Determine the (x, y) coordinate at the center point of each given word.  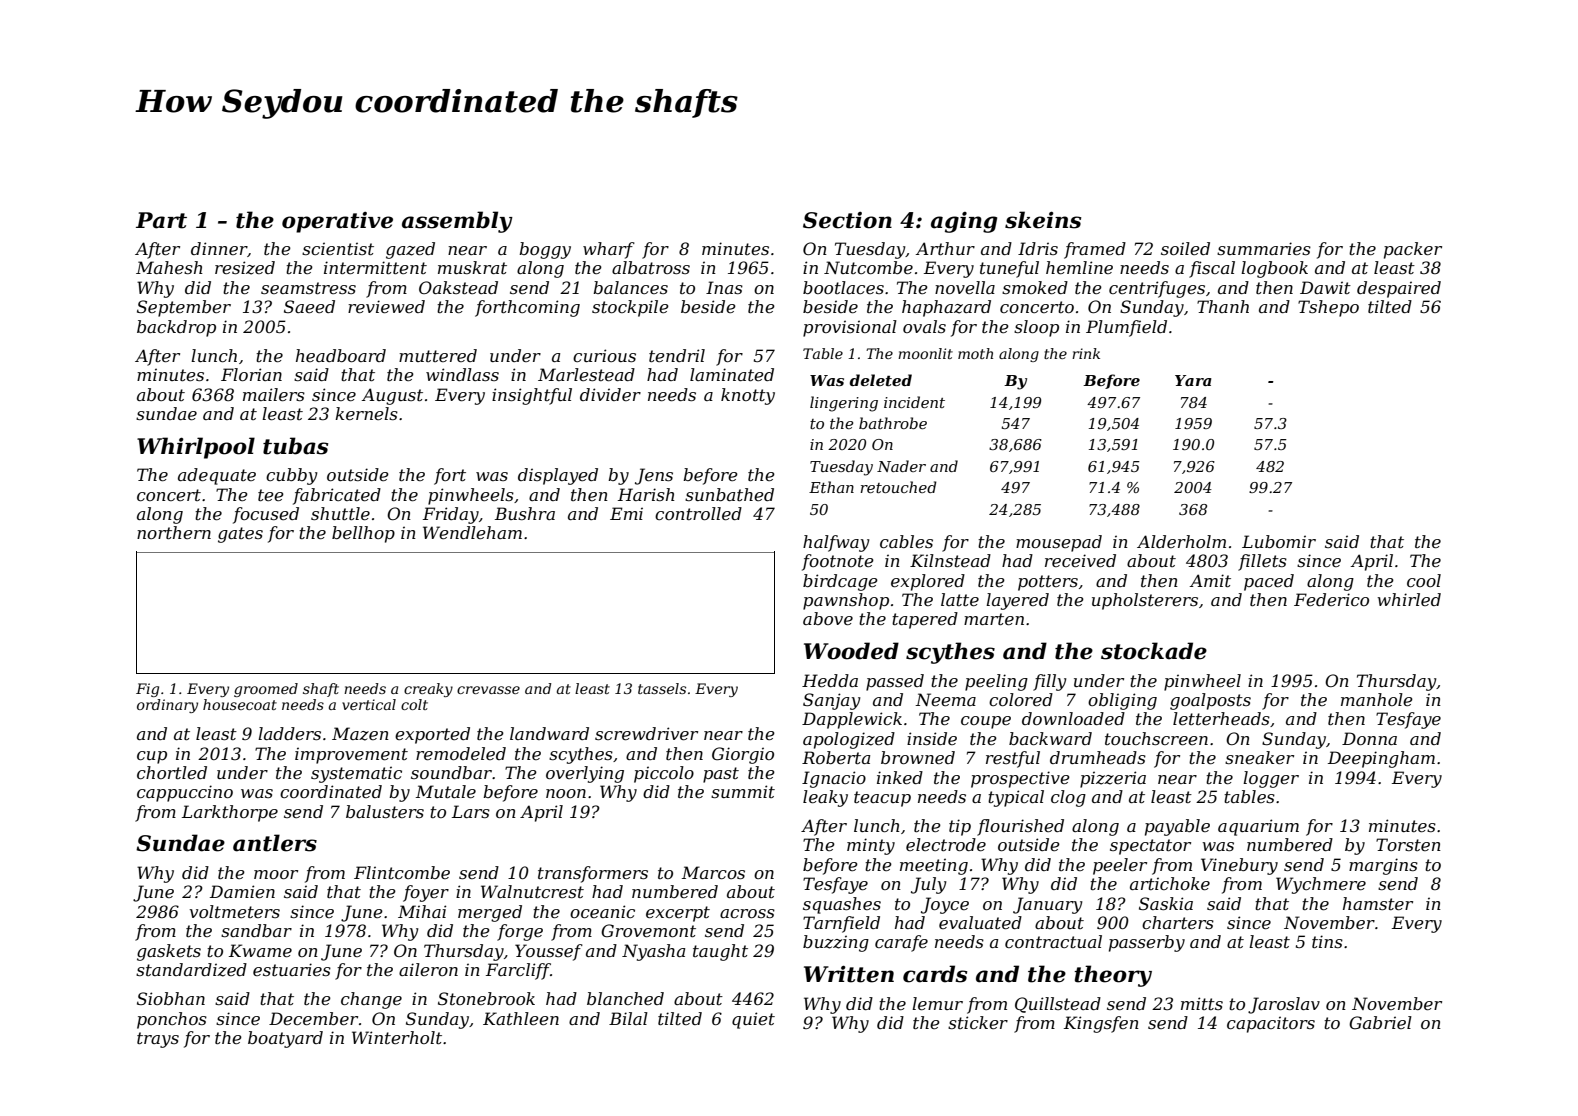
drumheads (1098, 757)
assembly (457, 222)
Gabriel (1380, 1022)
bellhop (363, 534)
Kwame (260, 950)
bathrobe (893, 423)
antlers (275, 843)
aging (964, 222)
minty (871, 846)
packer (1413, 250)
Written (849, 974)
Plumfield (1126, 328)
